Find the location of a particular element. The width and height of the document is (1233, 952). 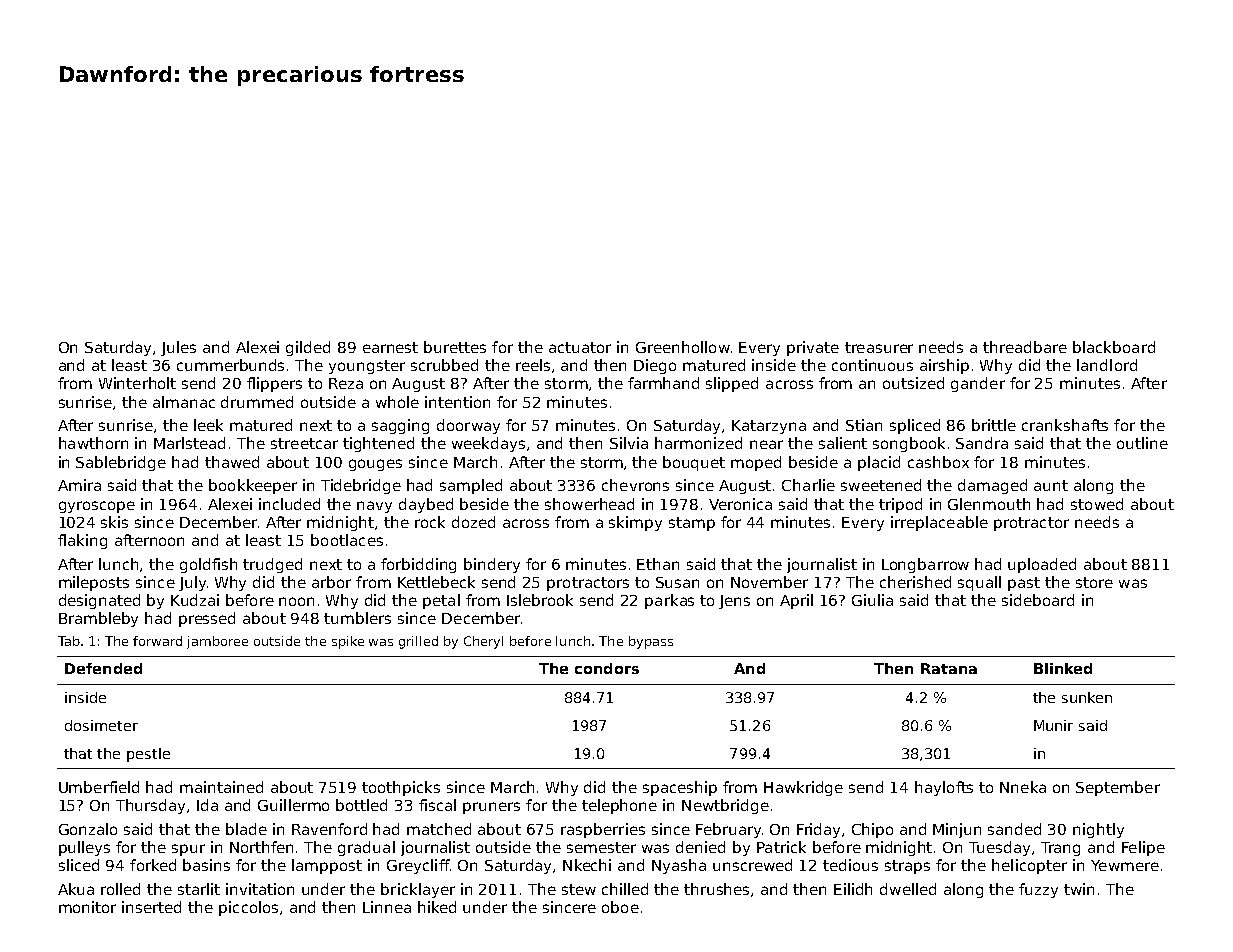

spur is located at coordinates (188, 850).
